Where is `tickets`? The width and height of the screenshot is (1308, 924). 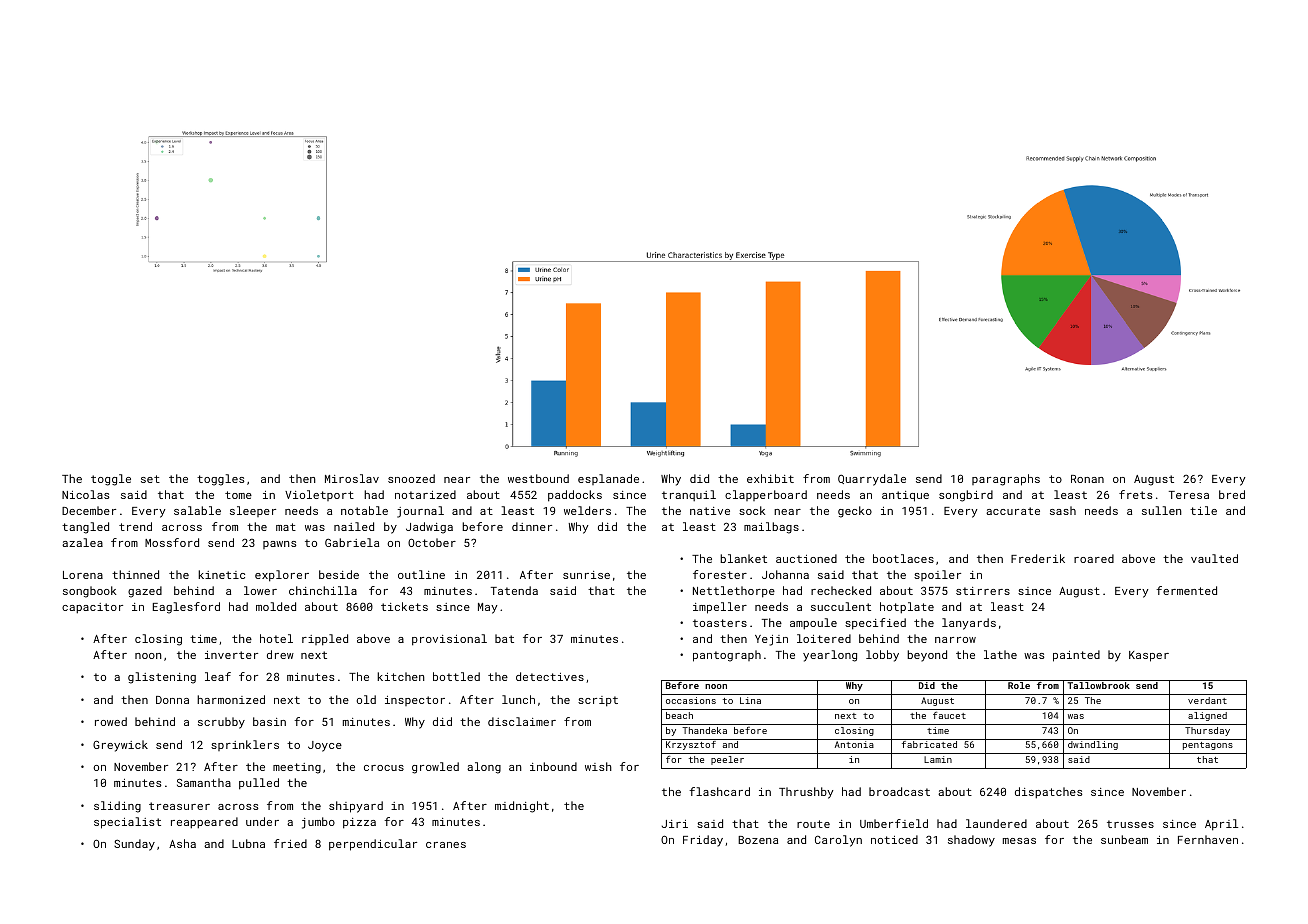
tickets is located at coordinates (404, 606).
